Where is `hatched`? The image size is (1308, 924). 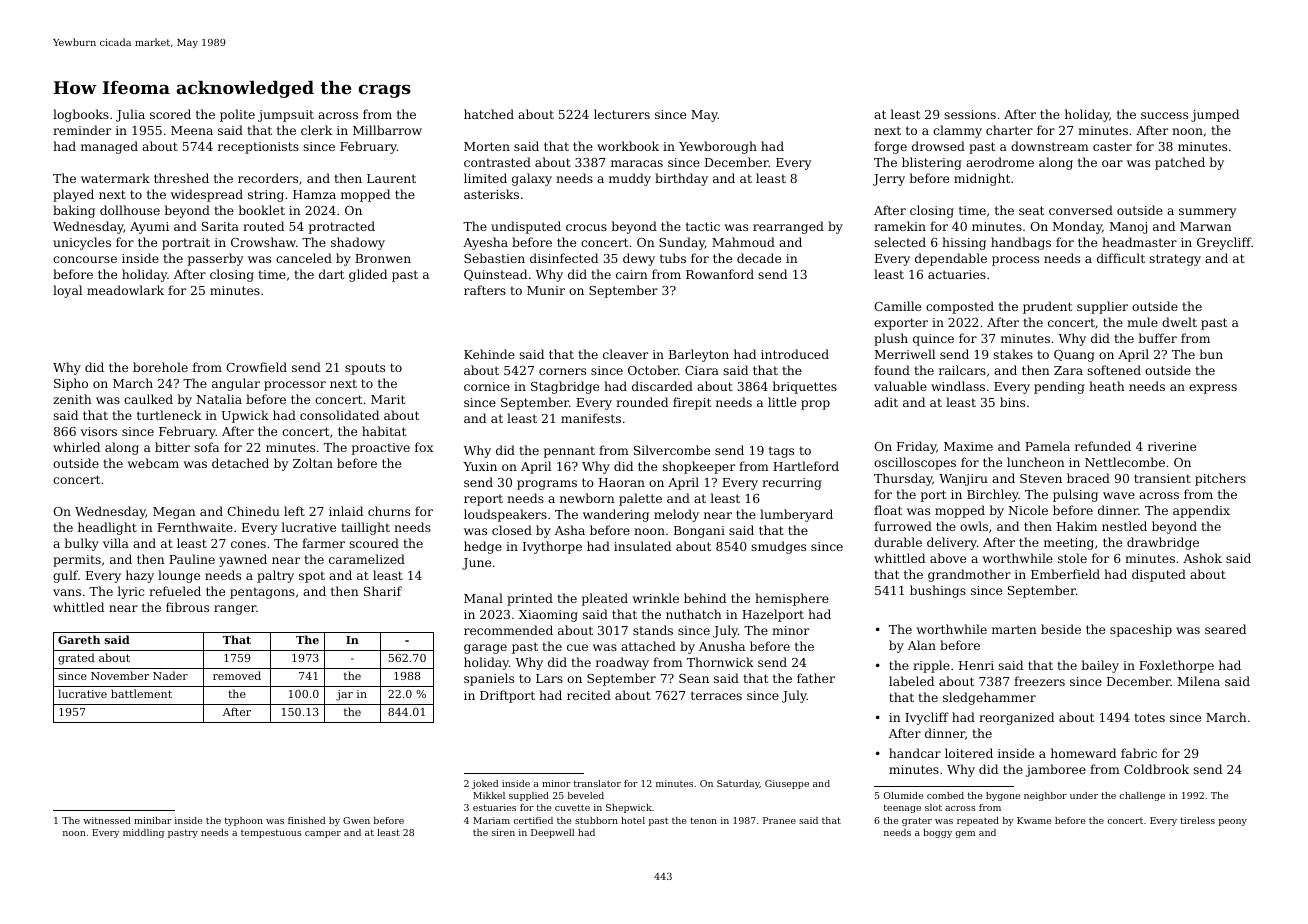 hatched is located at coordinates (489, 114).
